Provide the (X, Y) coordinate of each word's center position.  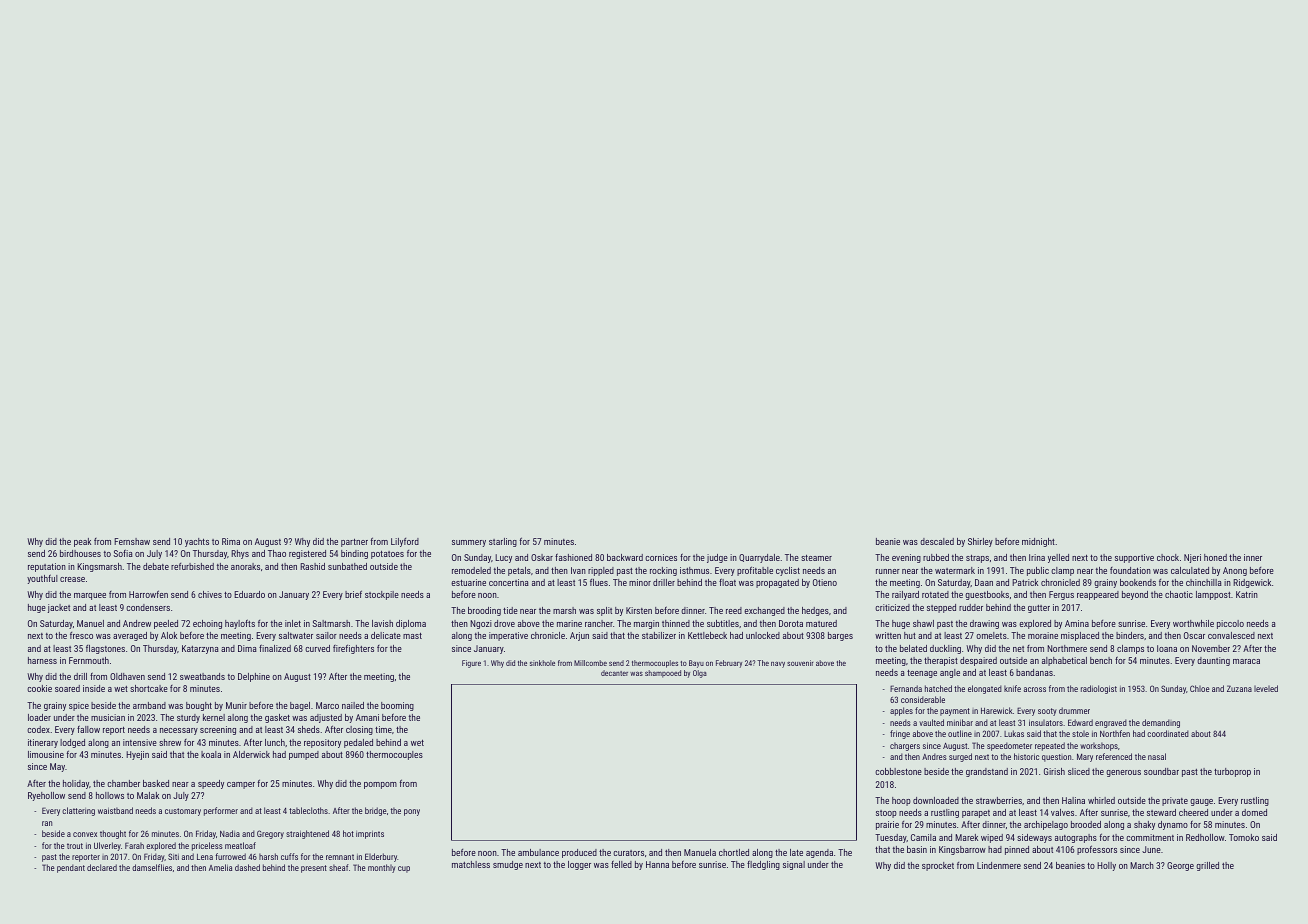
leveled (1266, 688)
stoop (886, 814)
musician (108, 717)
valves (1062, 812)
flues (599, 582)
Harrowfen (148, 594)
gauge (1201, 802)
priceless (207, 846)
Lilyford (405, 542)
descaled (937, 541)
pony (412, 812)
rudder (971, 607)
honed (1215, 557)
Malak (148, 795)
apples (901, 711)
